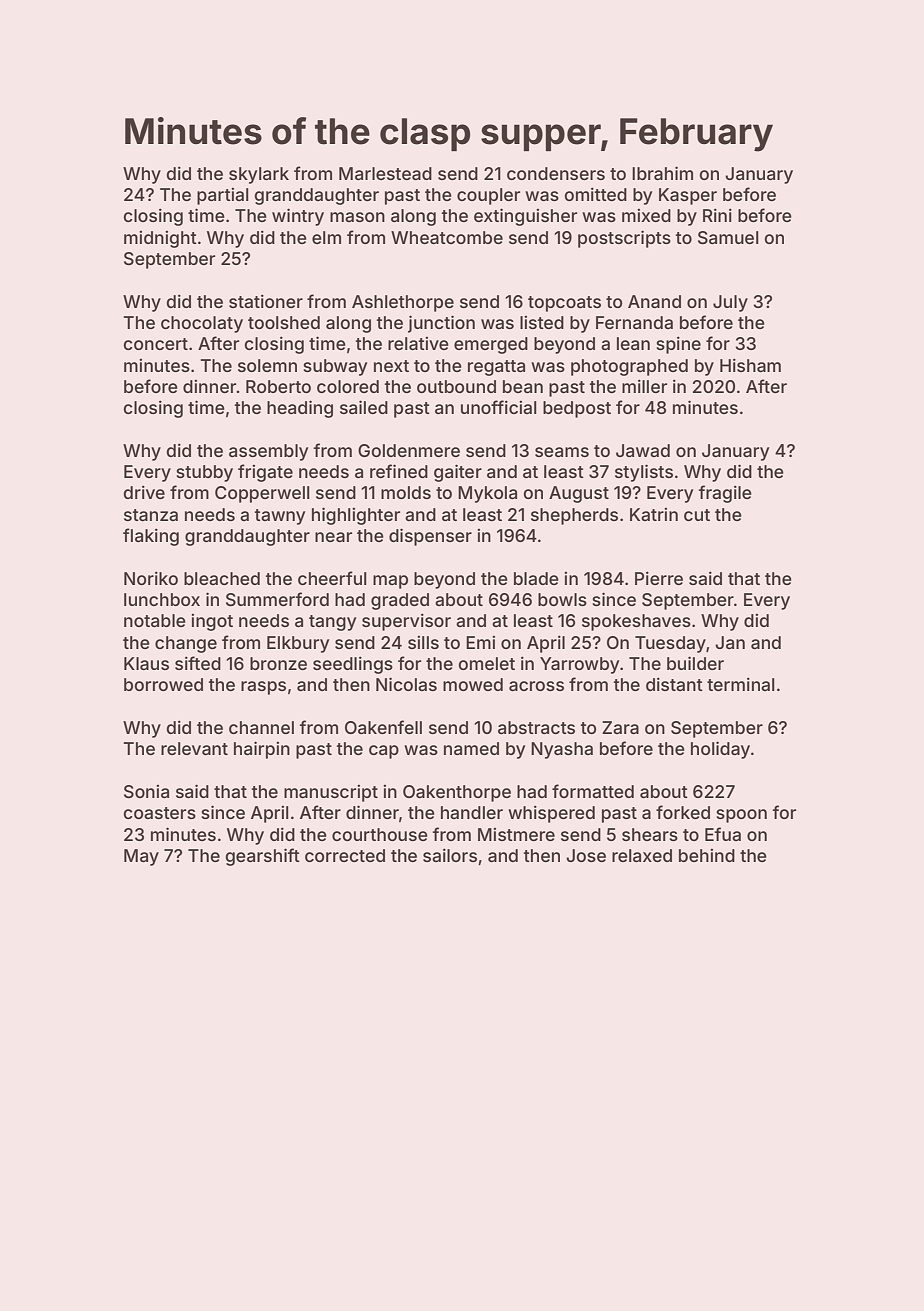 The image size is (924, 1311). I want to click on map, so click(390, 582).
